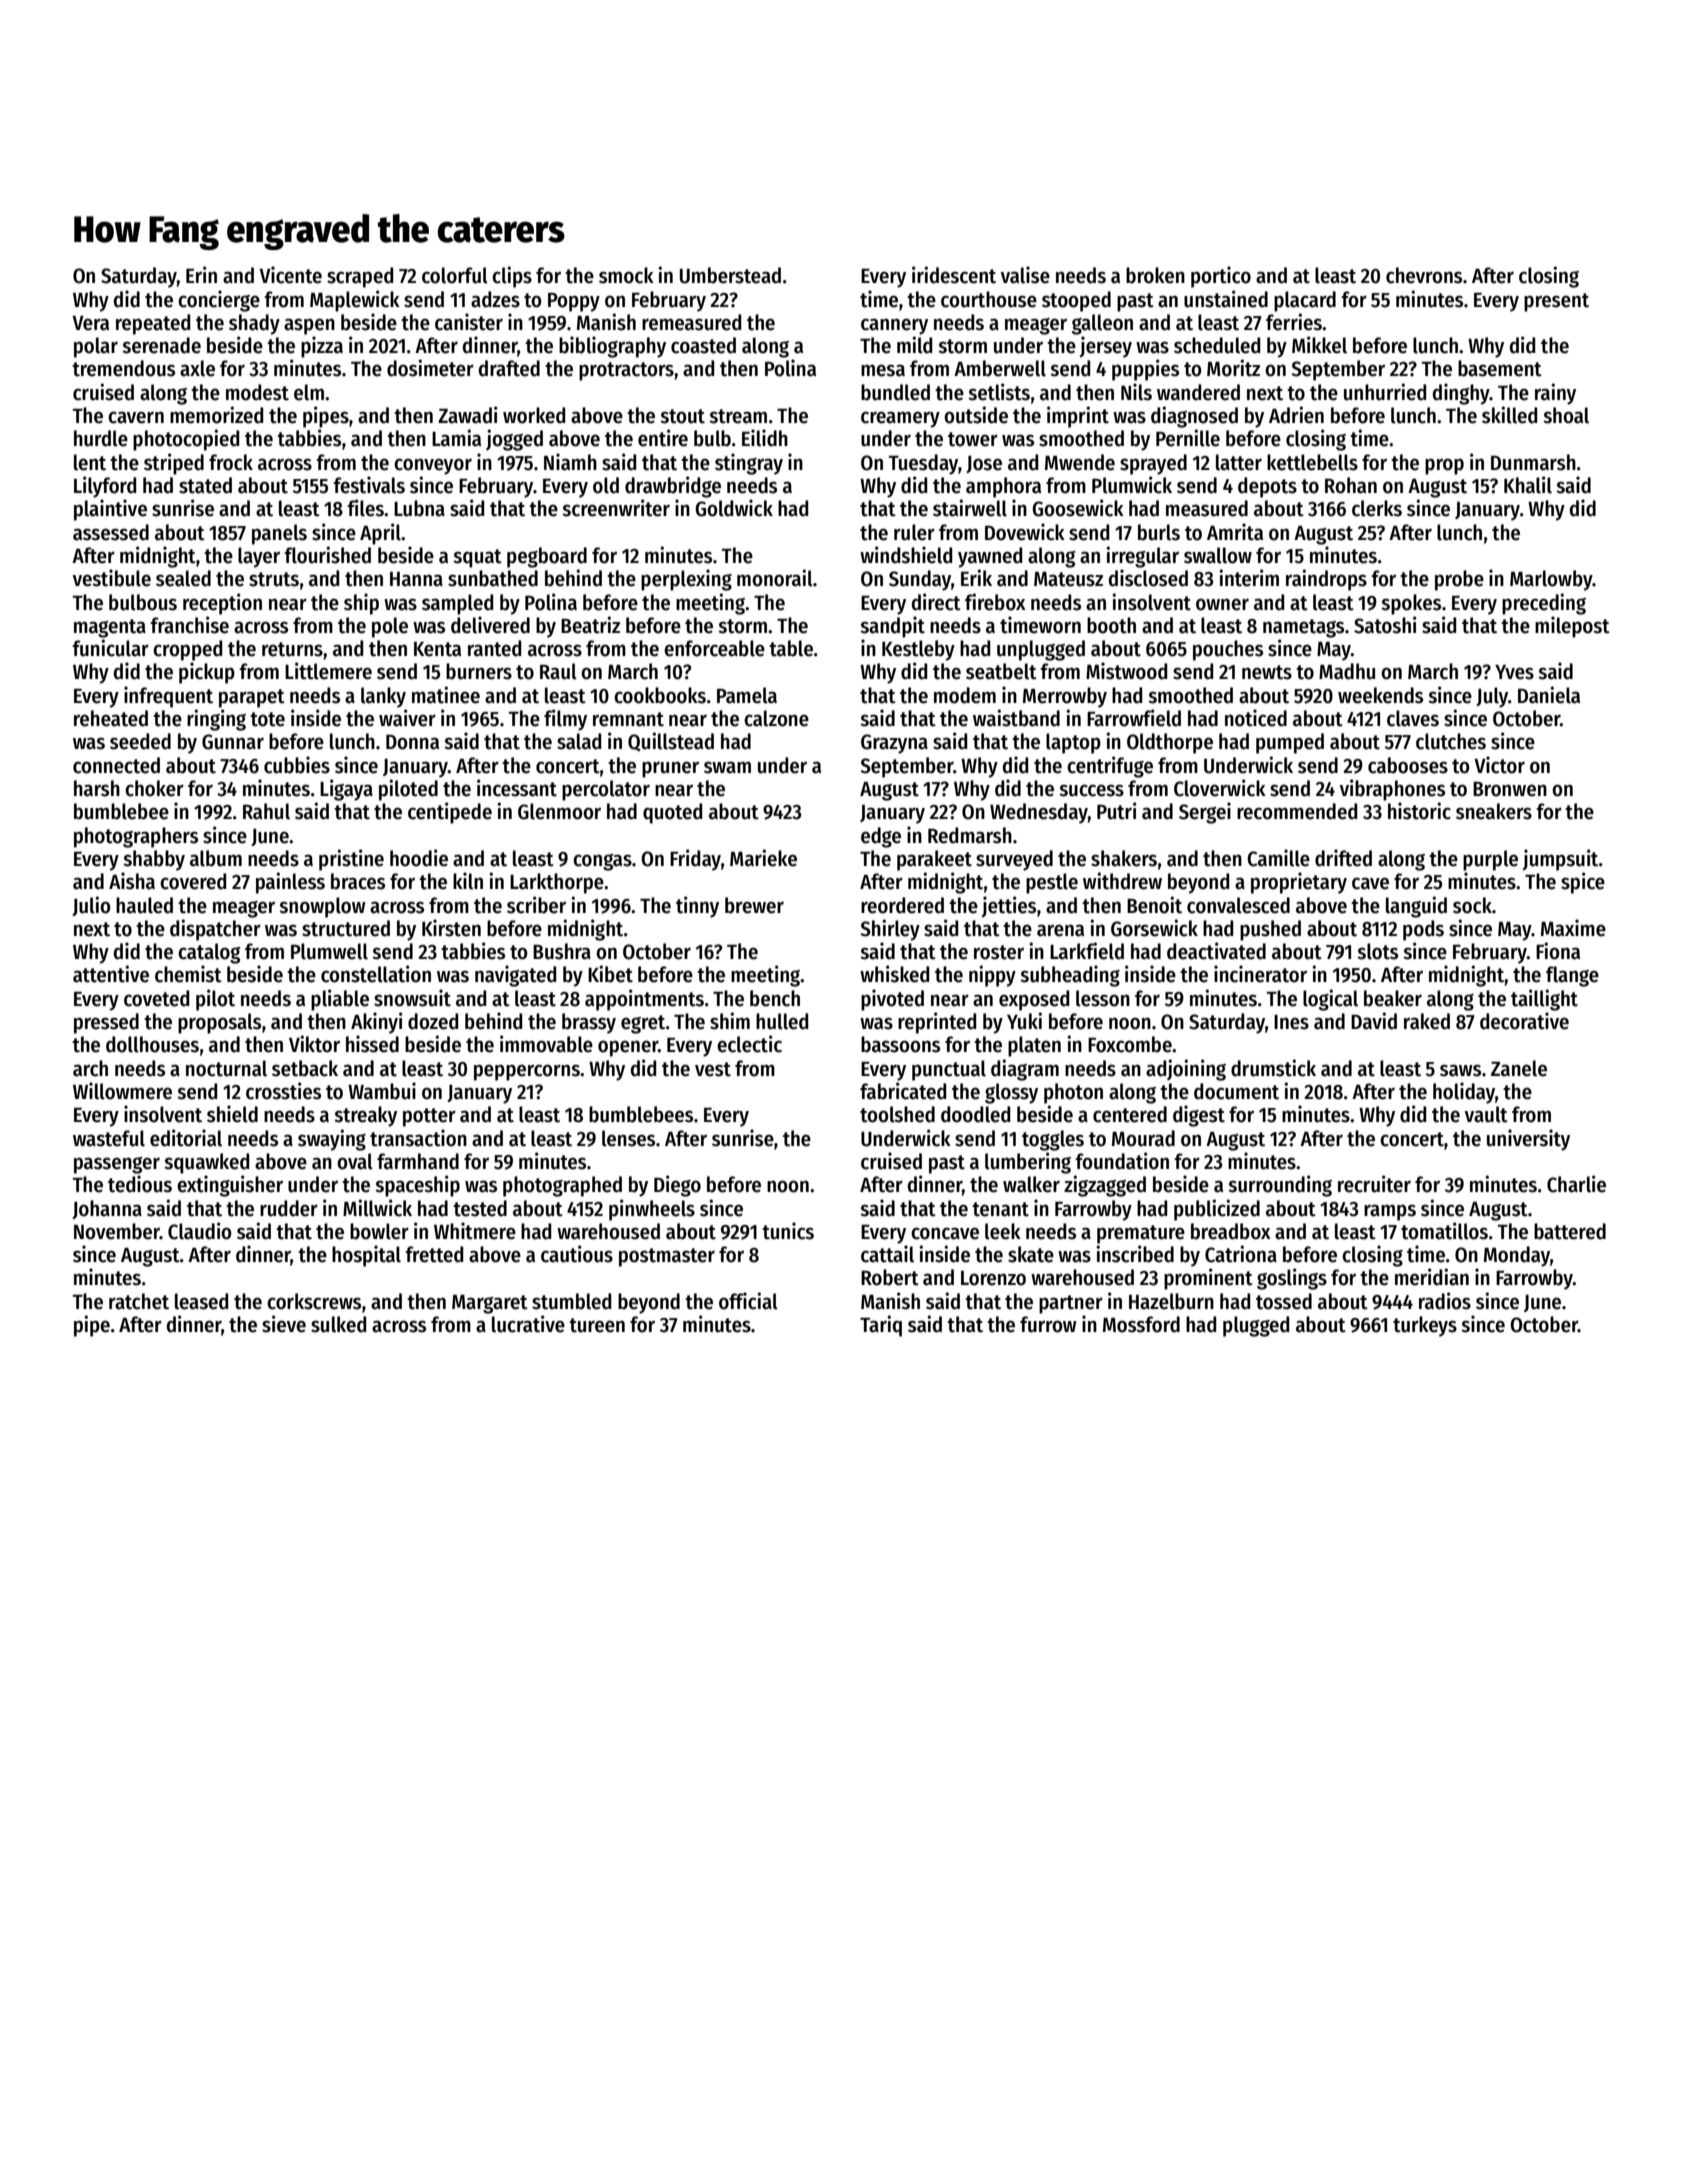  What do you see at coordinates (918, 650) in the screenshot?
I see `Kestleby` at bounding box center [918, 650].
